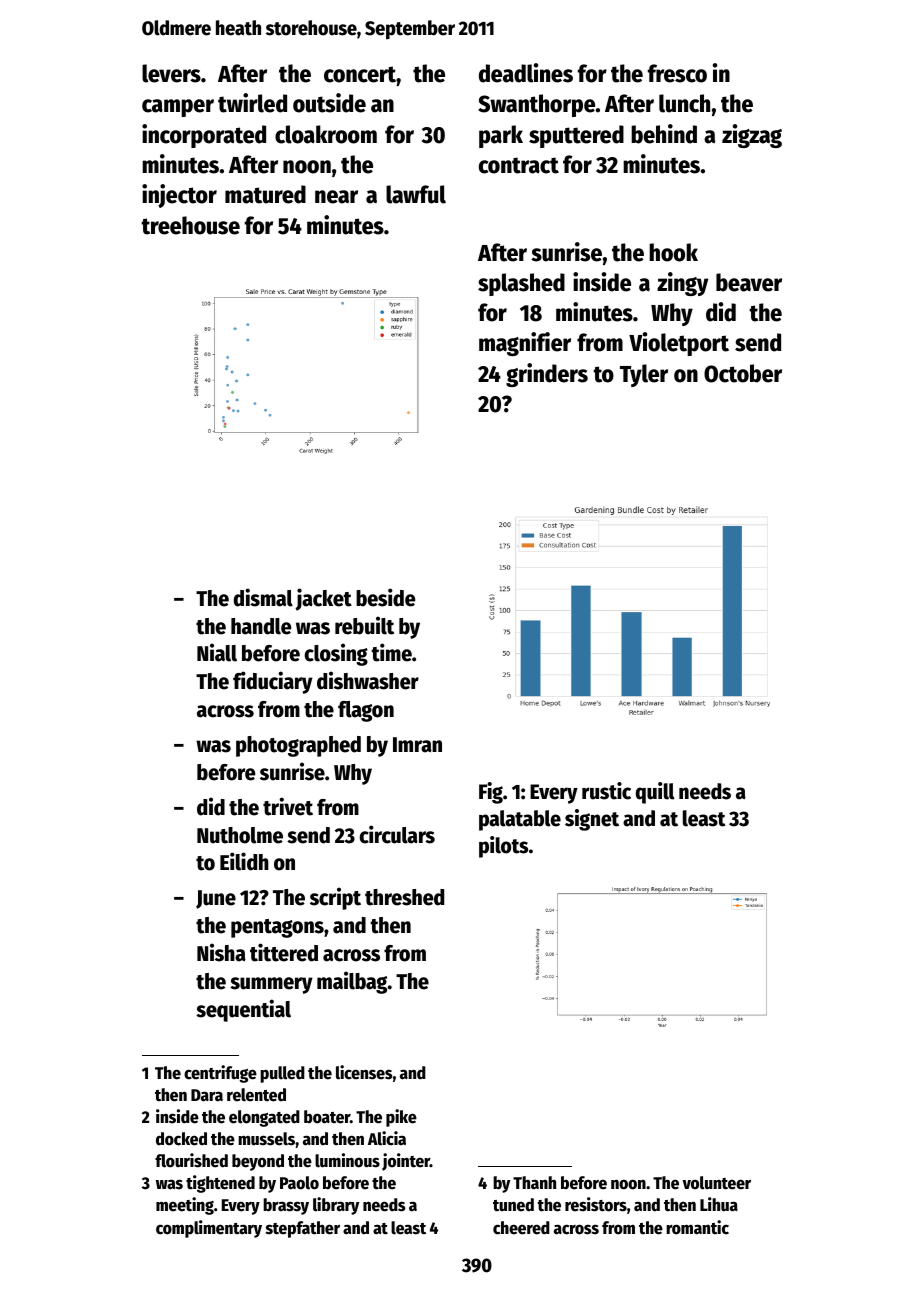  What do you see at coordinates (644, 375) in the screenshot?
I see `Tyler` at bounding box center [644, 375].
